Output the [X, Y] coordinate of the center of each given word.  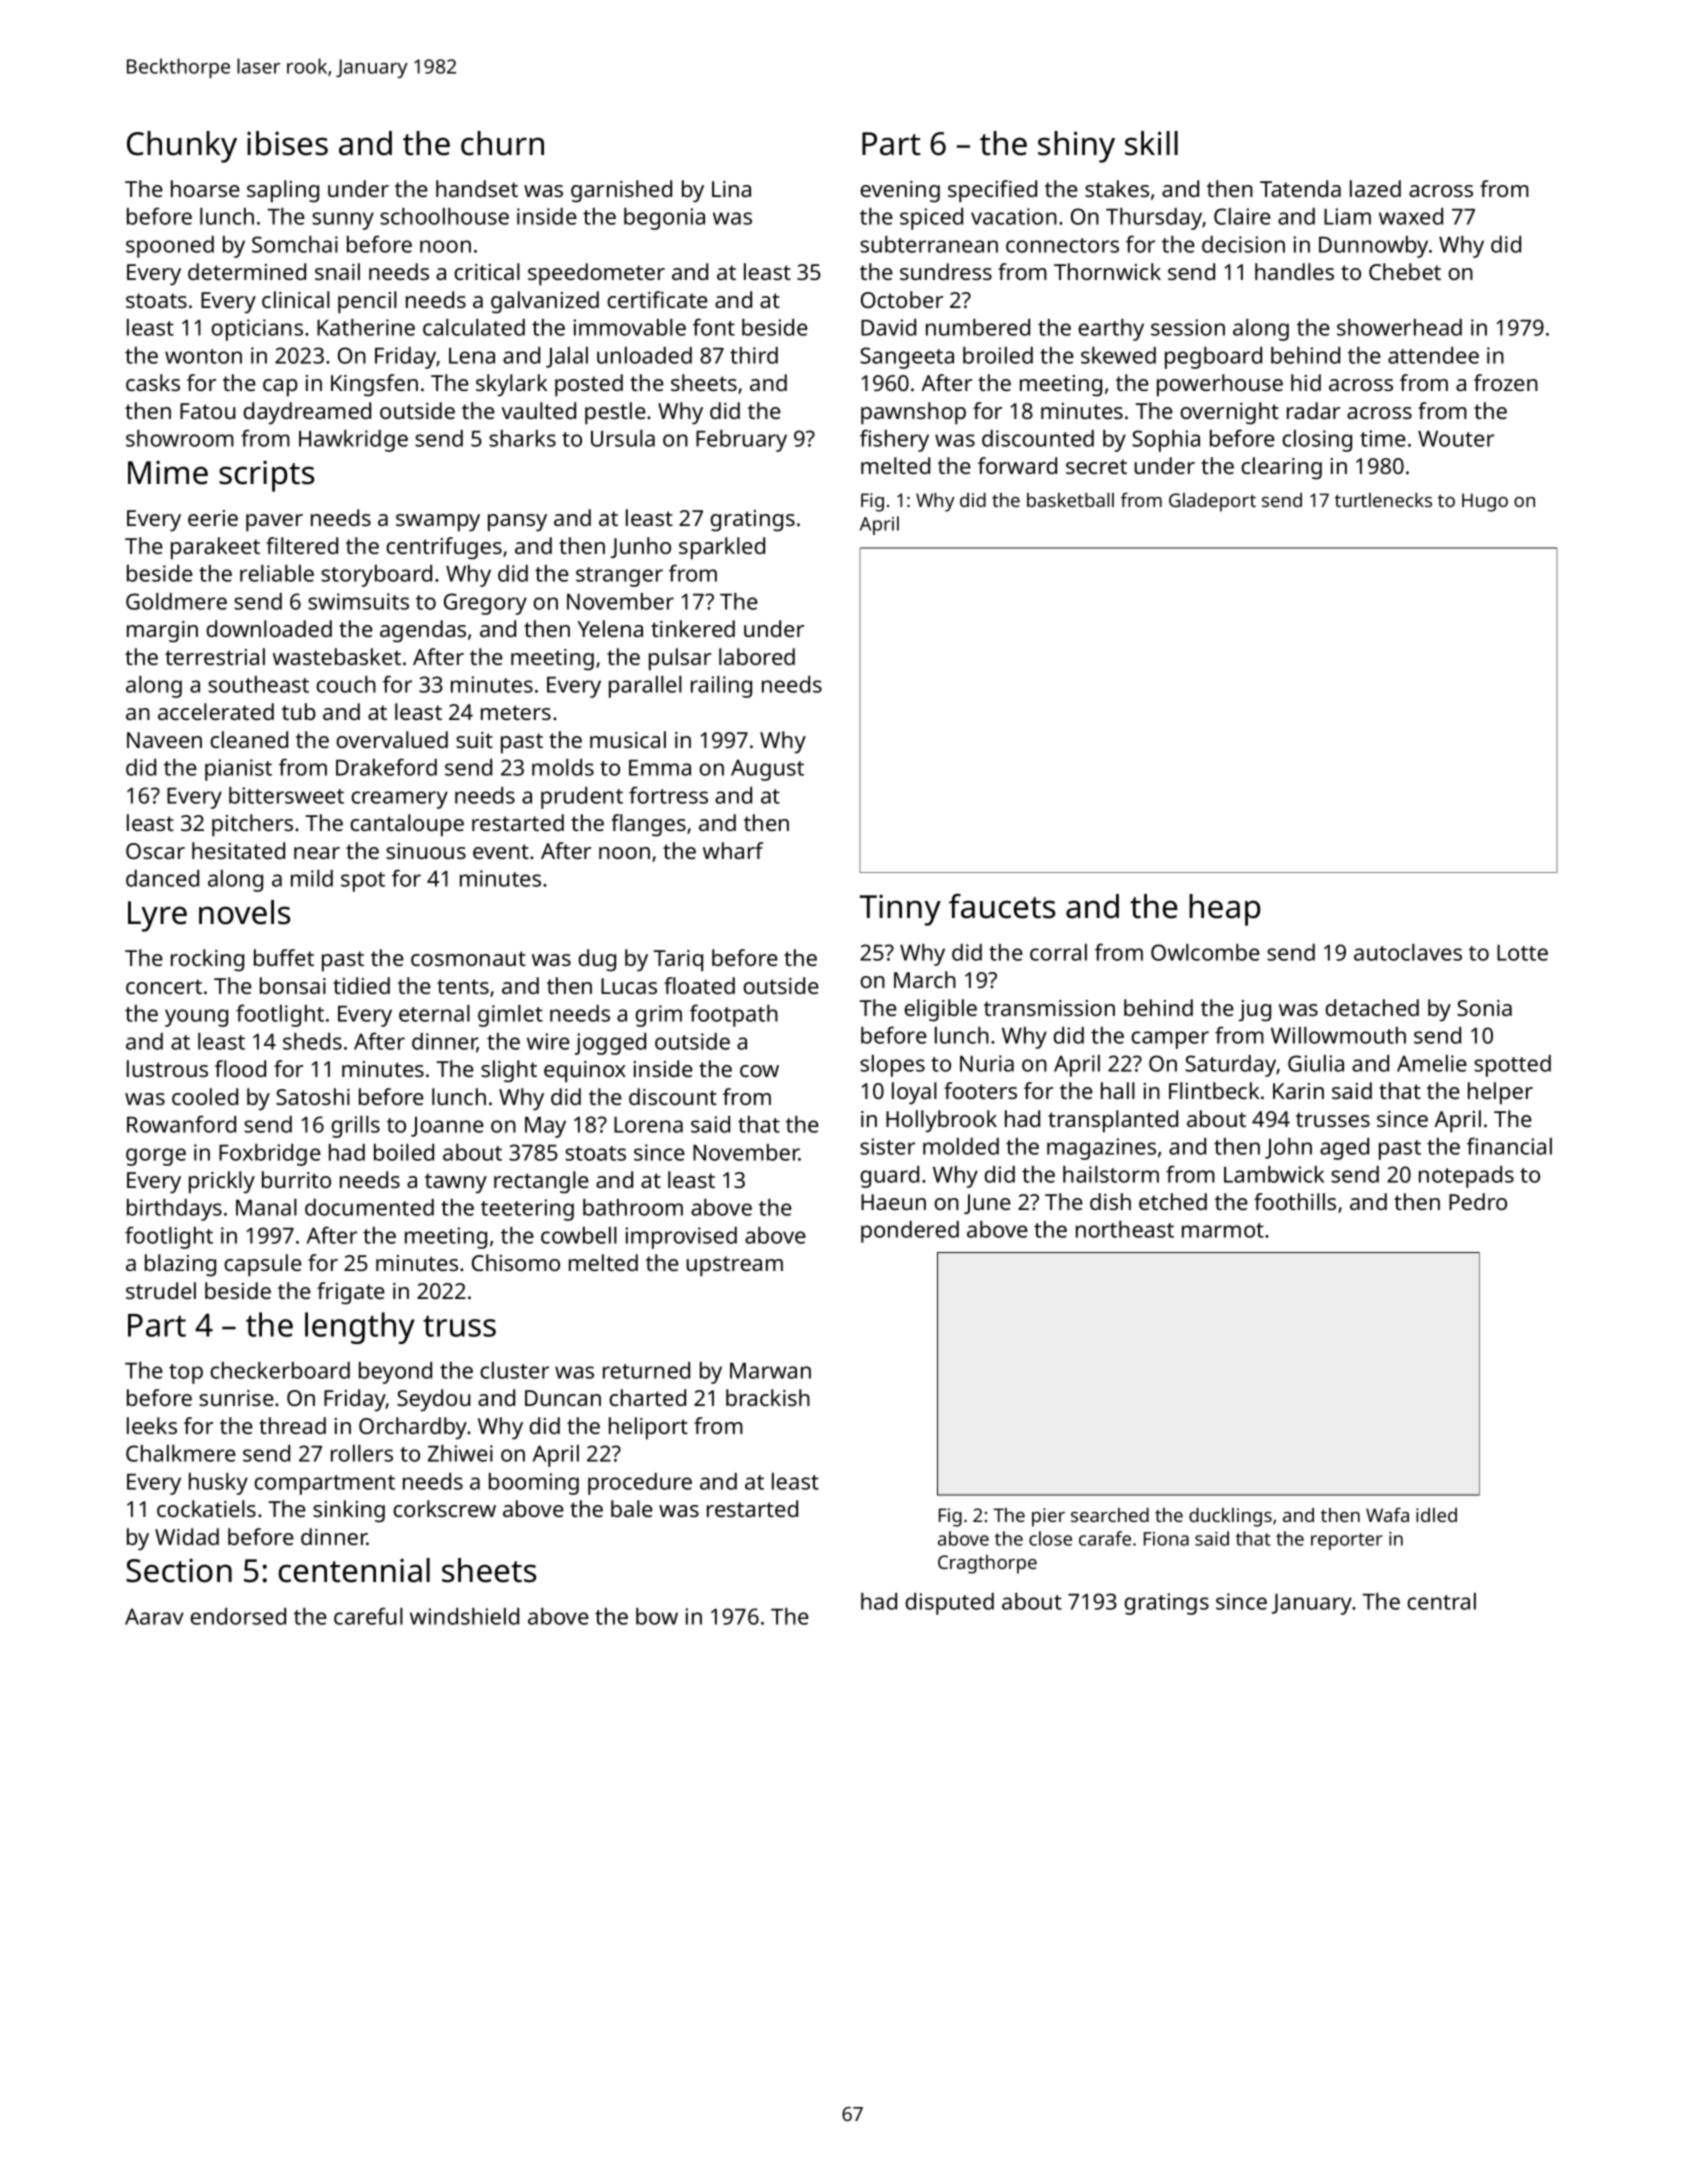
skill [1151, 143]
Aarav [154, 1616]
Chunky [182, 147]
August [767, 770]
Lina [731, 189]
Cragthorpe [987, 1564]
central [1441, 1601]
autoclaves [1408, 952]
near [317, 853]
